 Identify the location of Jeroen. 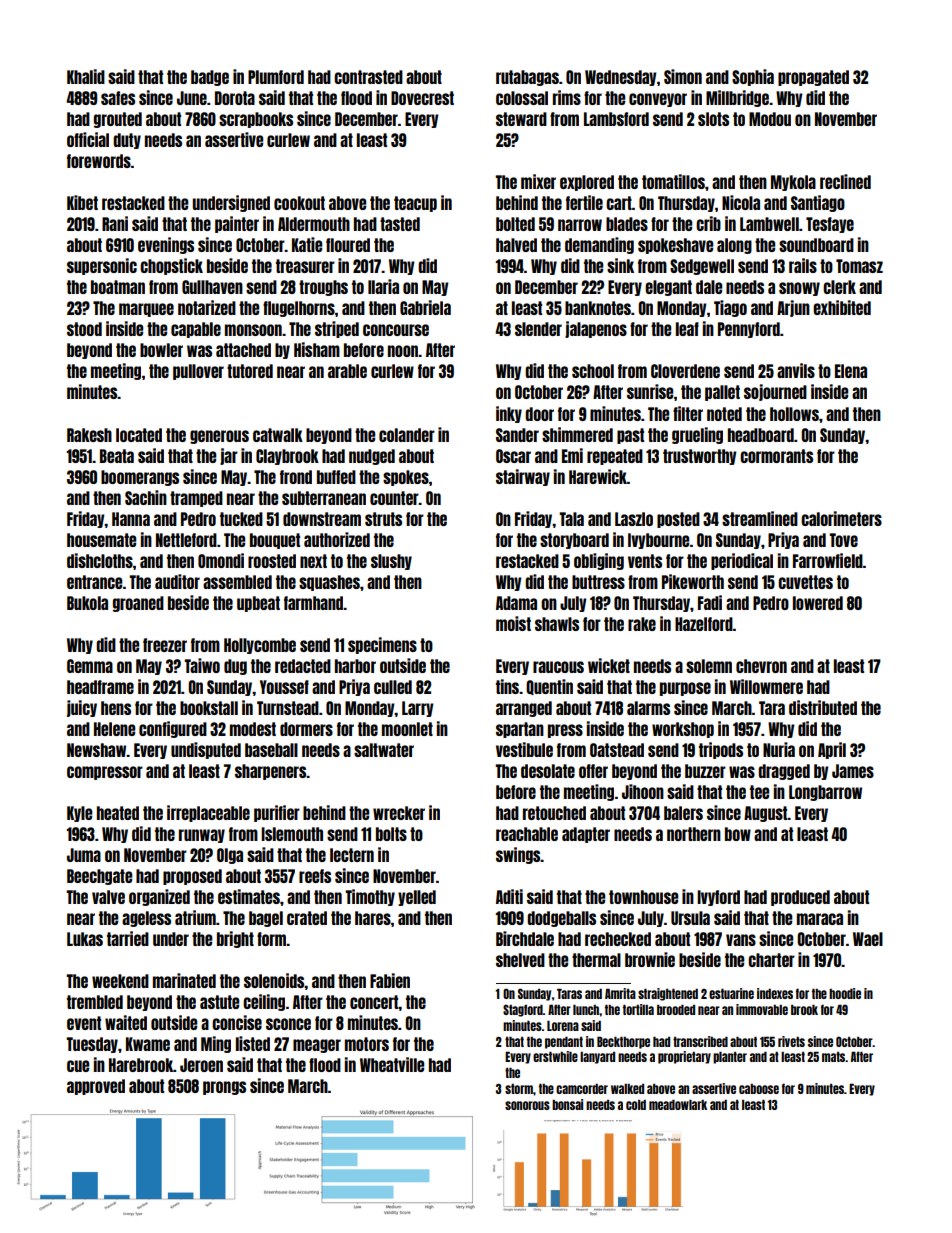
(201, 1065).
